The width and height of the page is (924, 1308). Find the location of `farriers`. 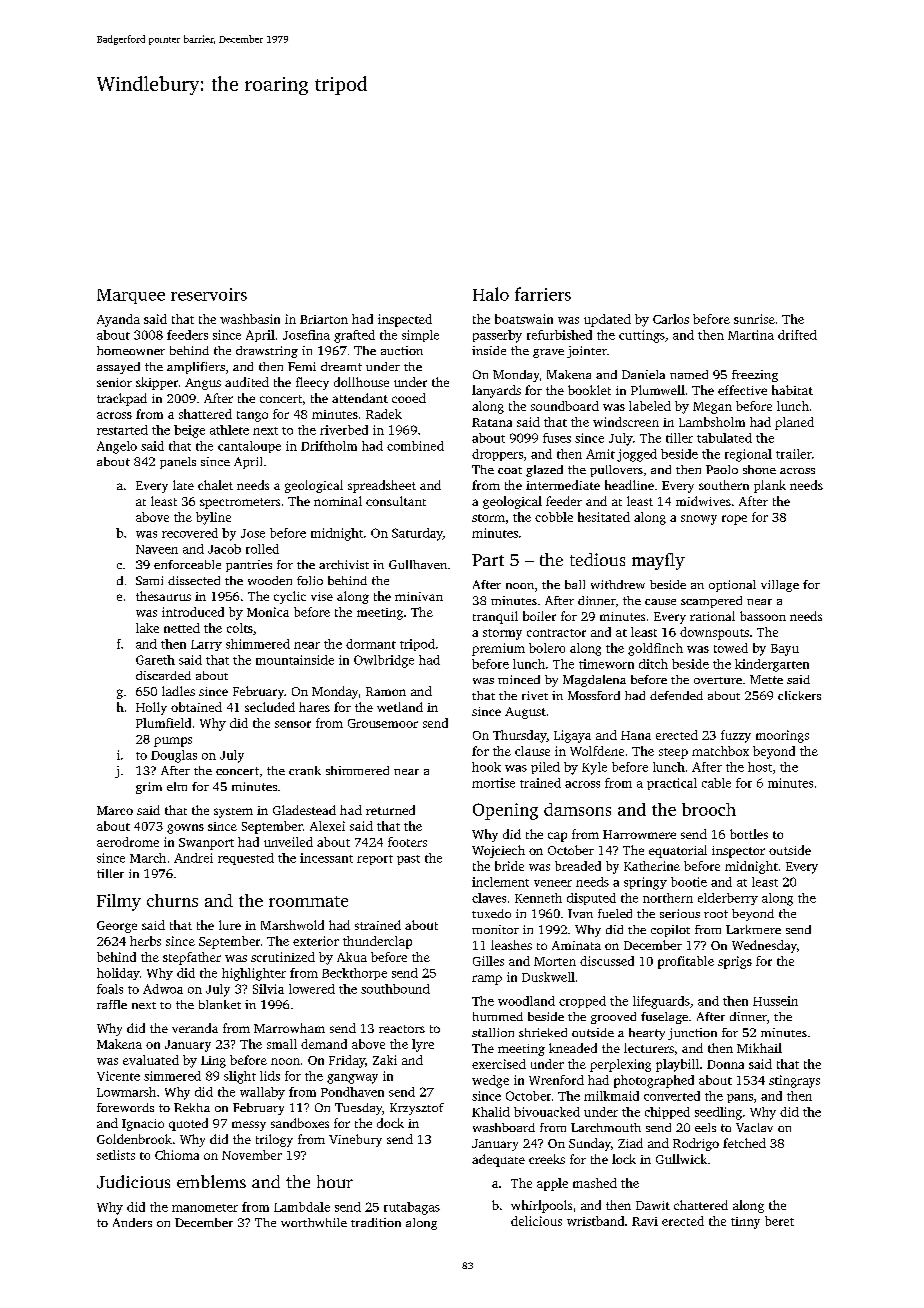

farriers is located at coordinates (543, 294).
